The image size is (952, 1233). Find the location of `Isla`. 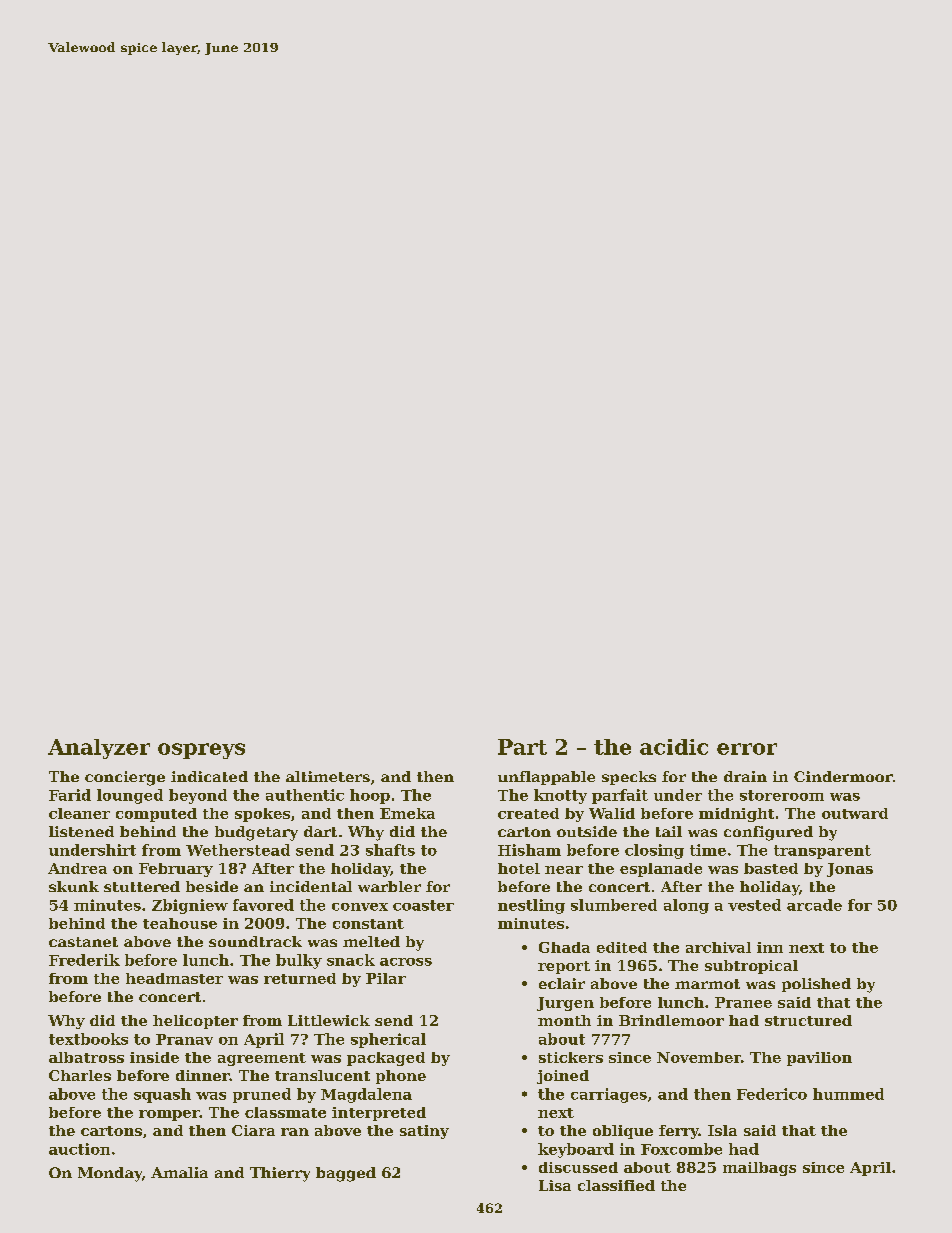

Isla is located at coordinates (722, 1130).
